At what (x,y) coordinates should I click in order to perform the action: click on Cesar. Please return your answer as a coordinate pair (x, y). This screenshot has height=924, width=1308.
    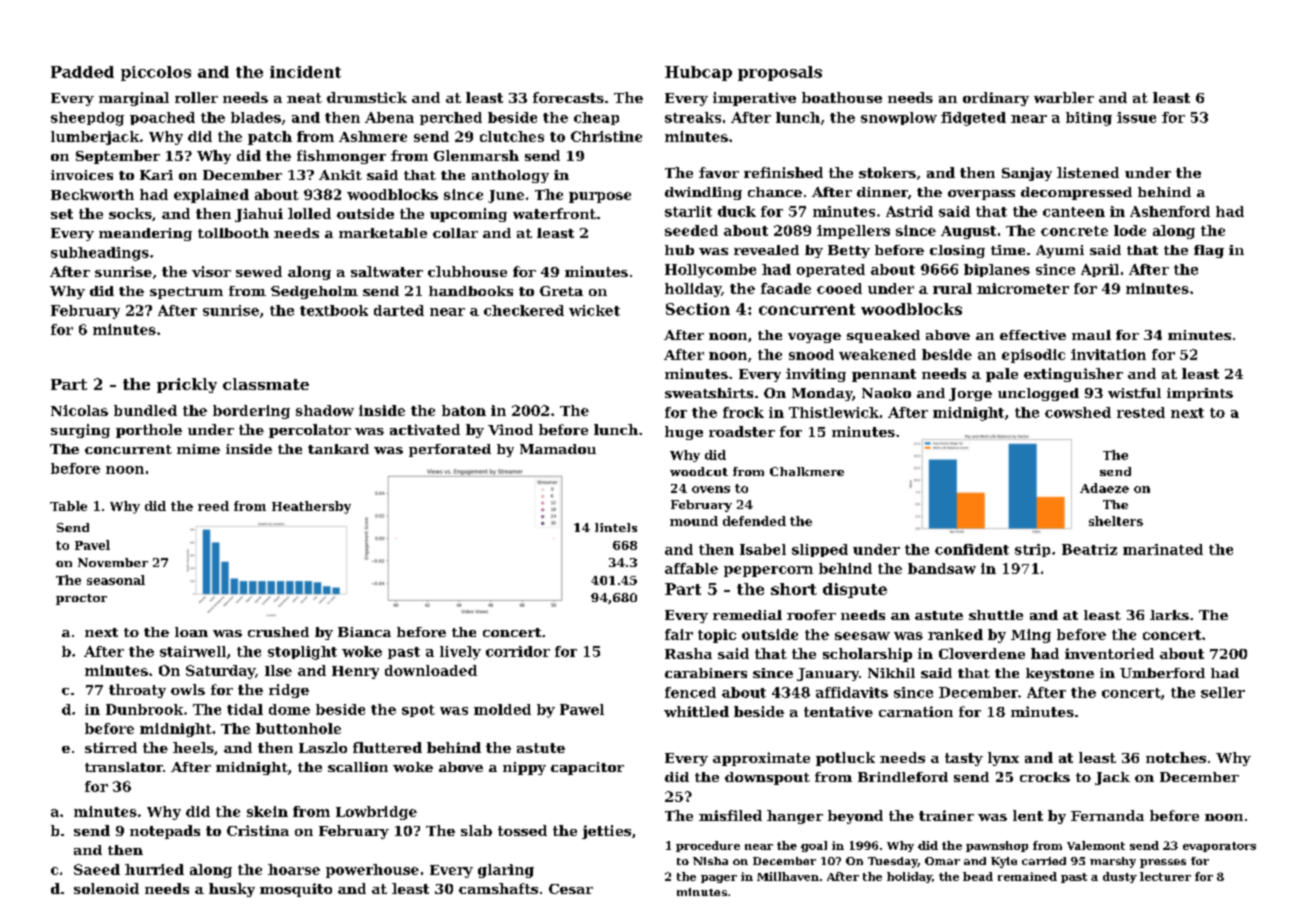
    Looking at the image, I should click on (571, 889).
